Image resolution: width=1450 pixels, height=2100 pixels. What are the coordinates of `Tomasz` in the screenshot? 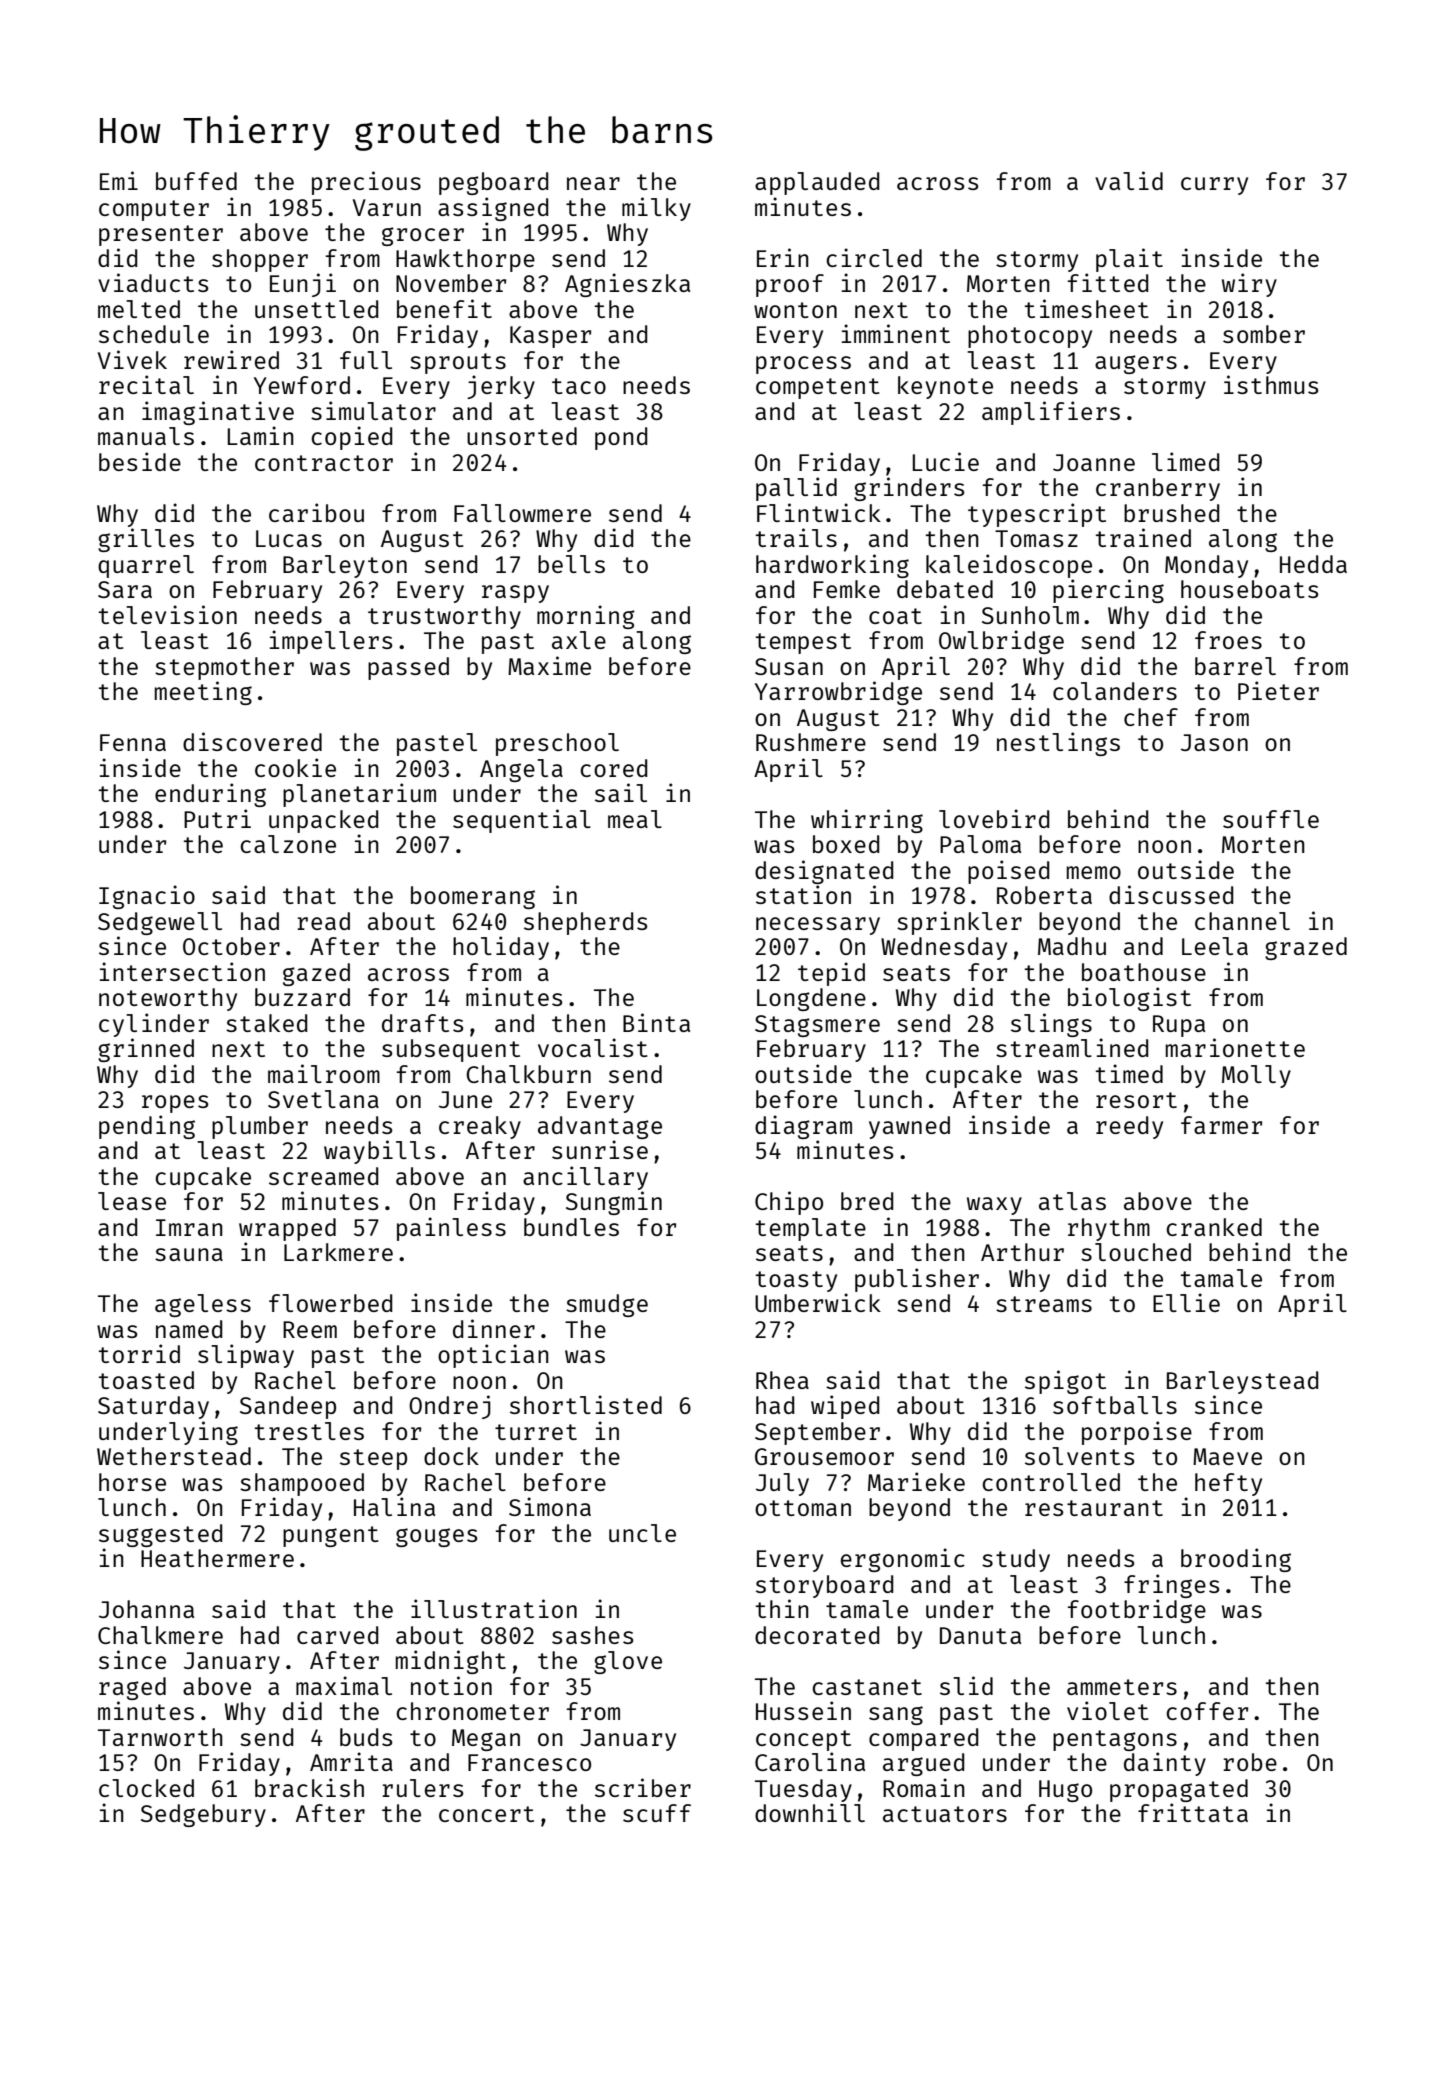 It's located at (1036, 538).
